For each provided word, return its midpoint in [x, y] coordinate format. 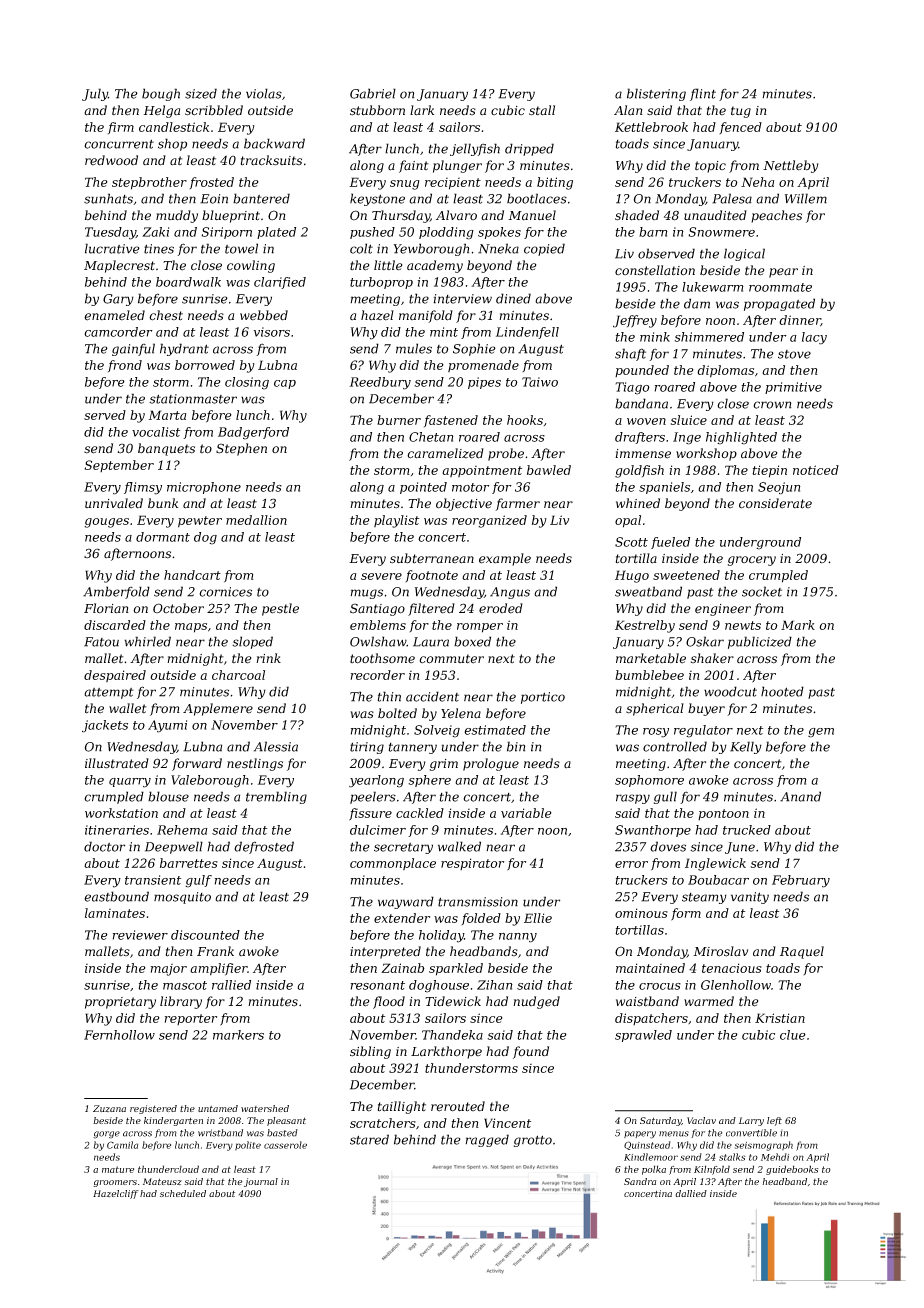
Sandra [640, 1181]
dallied [691, 1193]
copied [544, 249]
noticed [816, 470]
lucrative [112, 248]
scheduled [183, 1193]
